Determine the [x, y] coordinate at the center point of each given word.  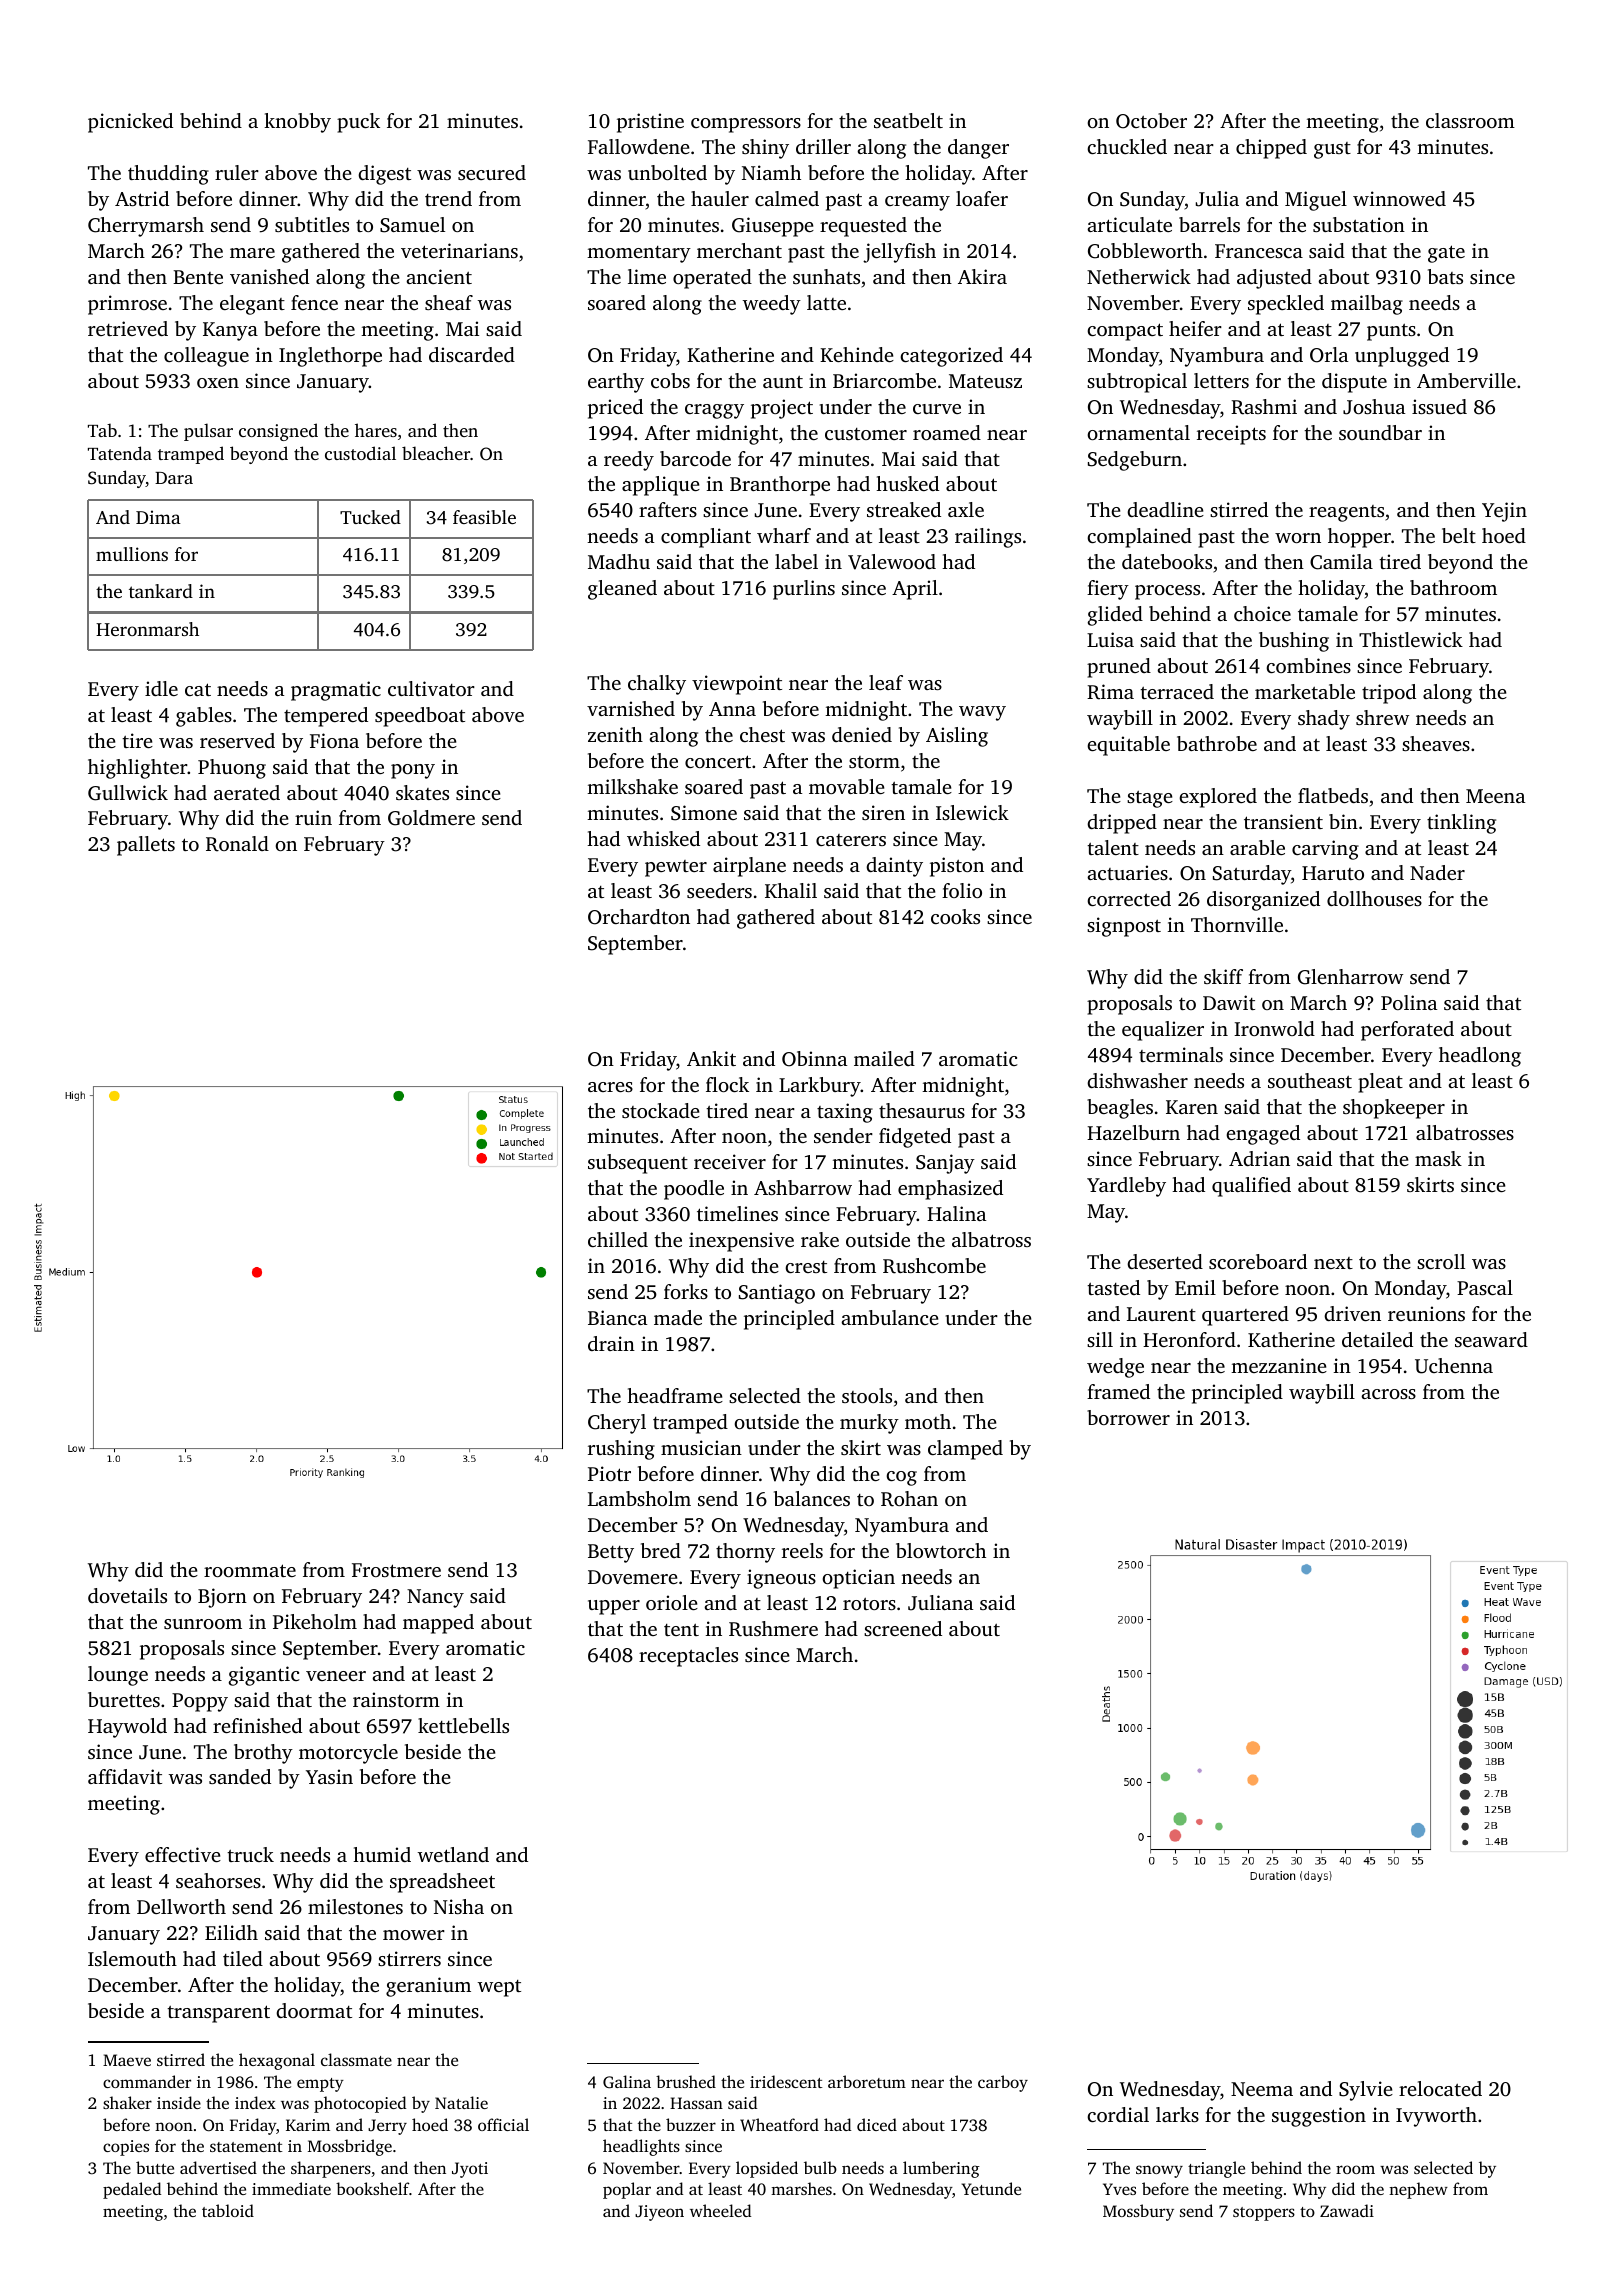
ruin [313, 817]
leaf [886, 682]
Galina [627, 2082]
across [1388, 1394]
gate [1446, 254]
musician [701, 1447]
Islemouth [132, 1958]
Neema [1262, 2089]
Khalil [791, 890]
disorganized [1263, 901]
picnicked [130, 123]
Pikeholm [315, 1621]
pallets [146, 846]
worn [1298, 538]
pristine [650, 123]
